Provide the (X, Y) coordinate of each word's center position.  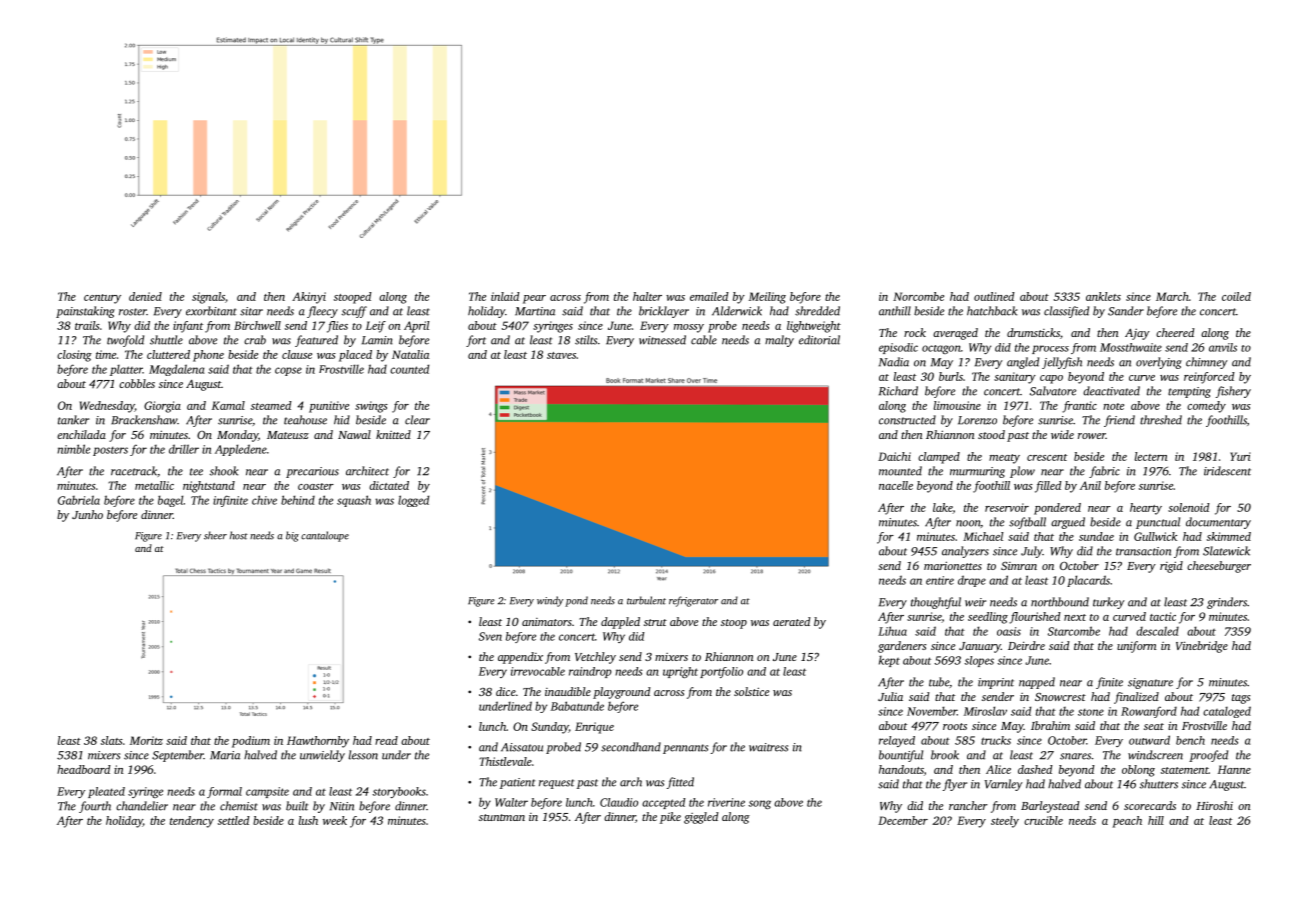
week (335, 820)
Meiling (767, 298)
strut (655, 622)
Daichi (894, 456)
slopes (979, 661)
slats (112, 740)
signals (208, 298)
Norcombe (918, 296)
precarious (312, 472)
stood (991, 434)
